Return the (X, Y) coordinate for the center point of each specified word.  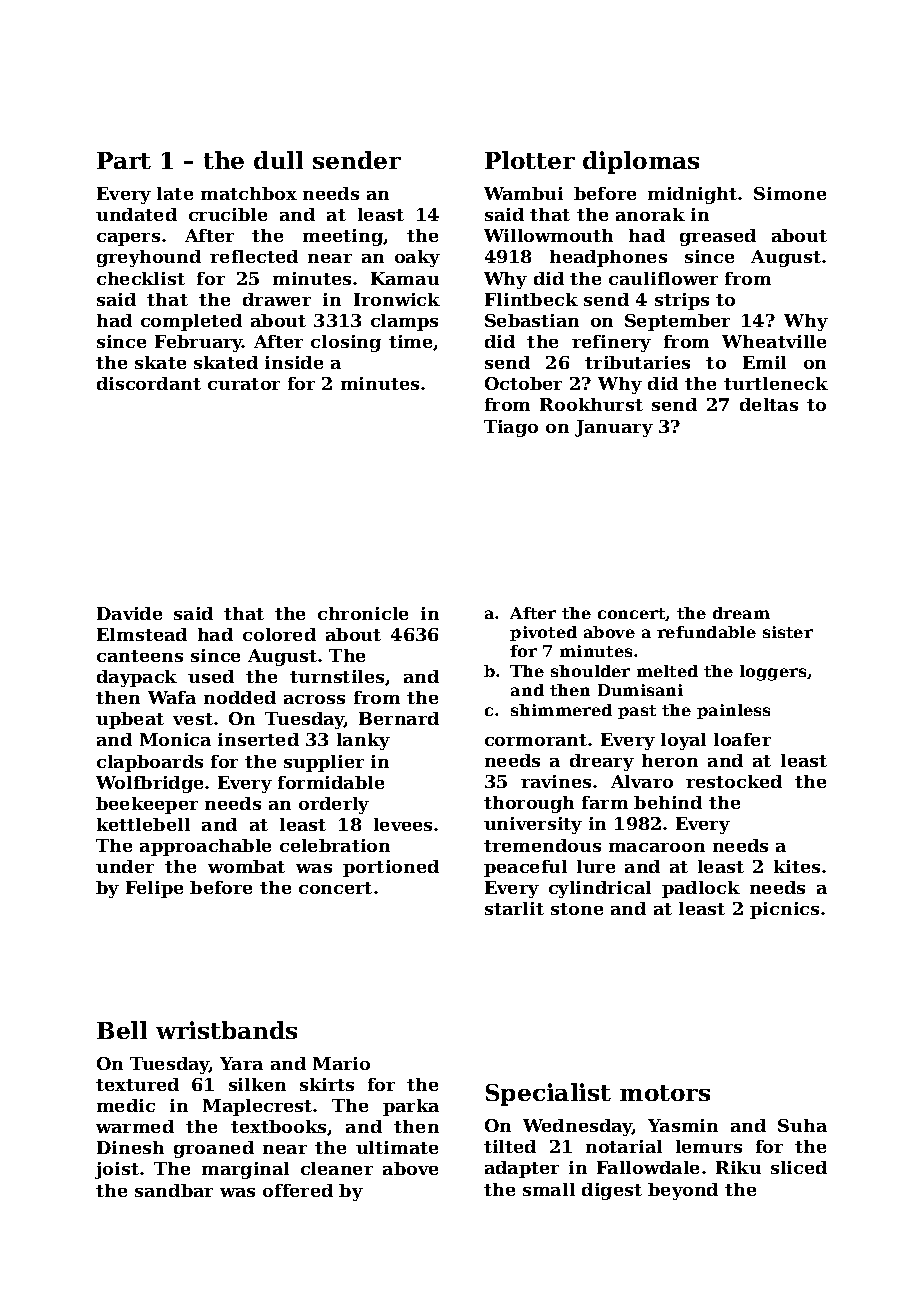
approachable (205, 847)
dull (278, 160)
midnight (692, 195)
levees (403, 824)
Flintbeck (531, 299)
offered (298, 1190)
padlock (701, 889)
